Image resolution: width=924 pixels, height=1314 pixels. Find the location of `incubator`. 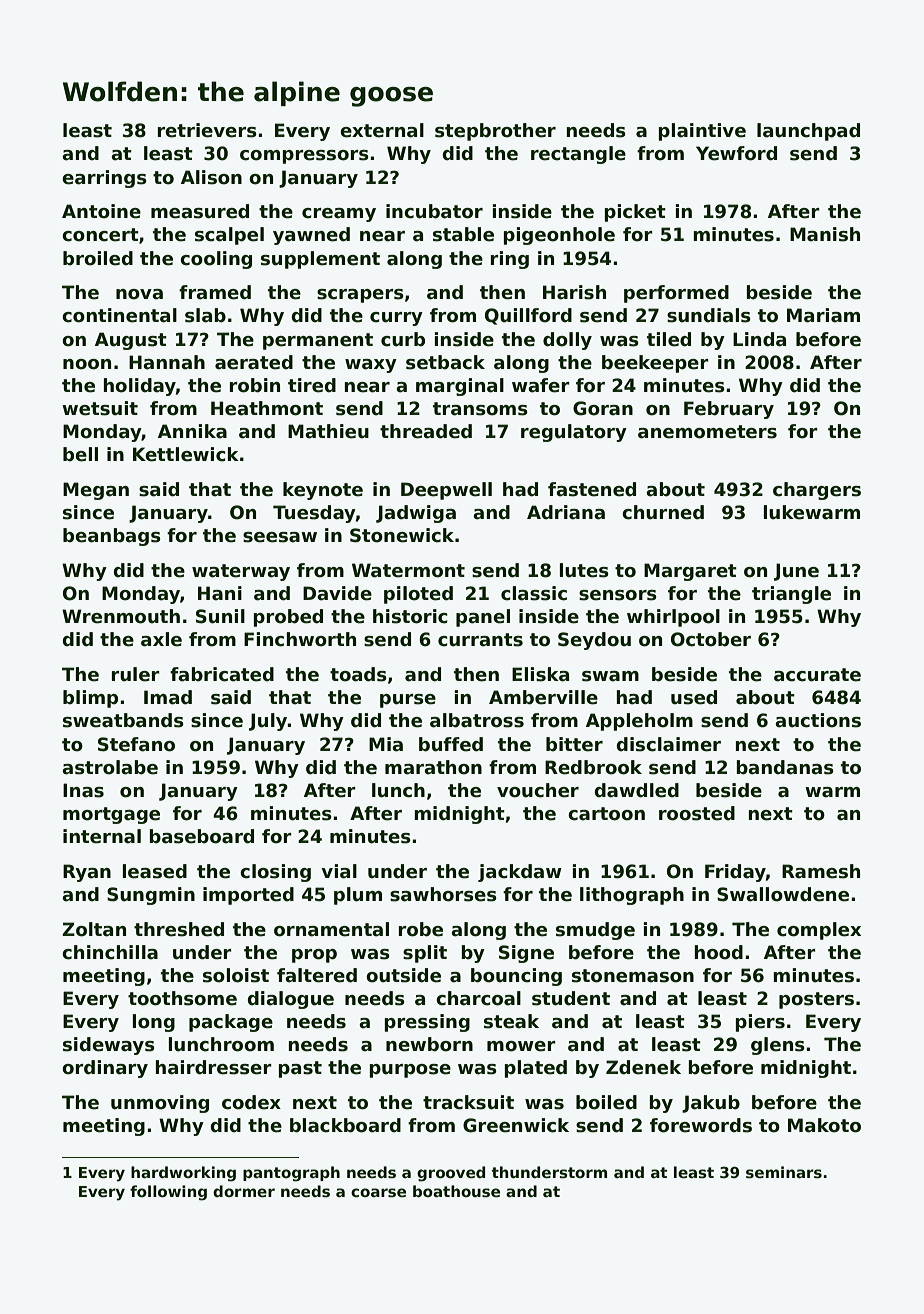

incubator is located at coordinates (434, 211).
